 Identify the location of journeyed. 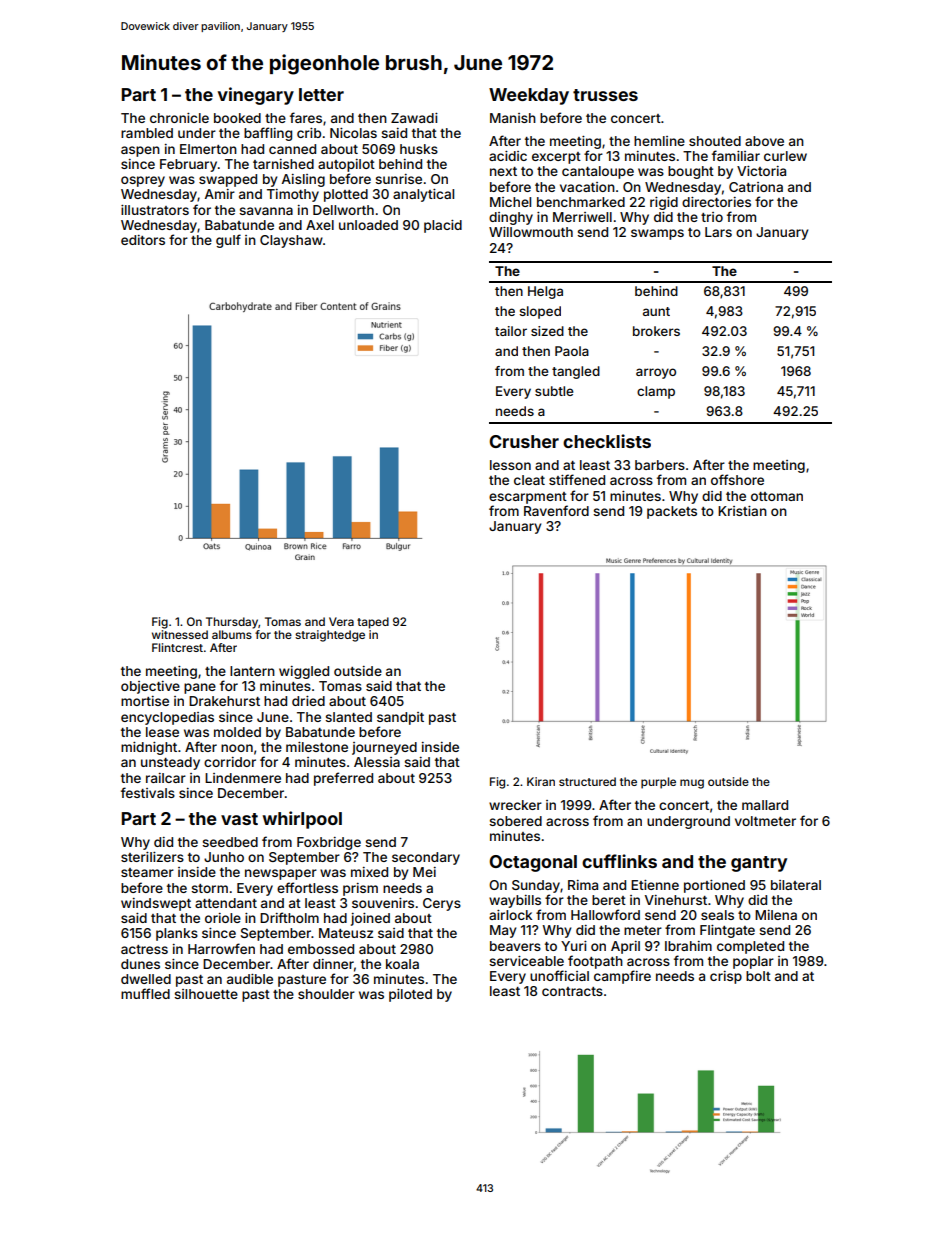
(384, 748).
